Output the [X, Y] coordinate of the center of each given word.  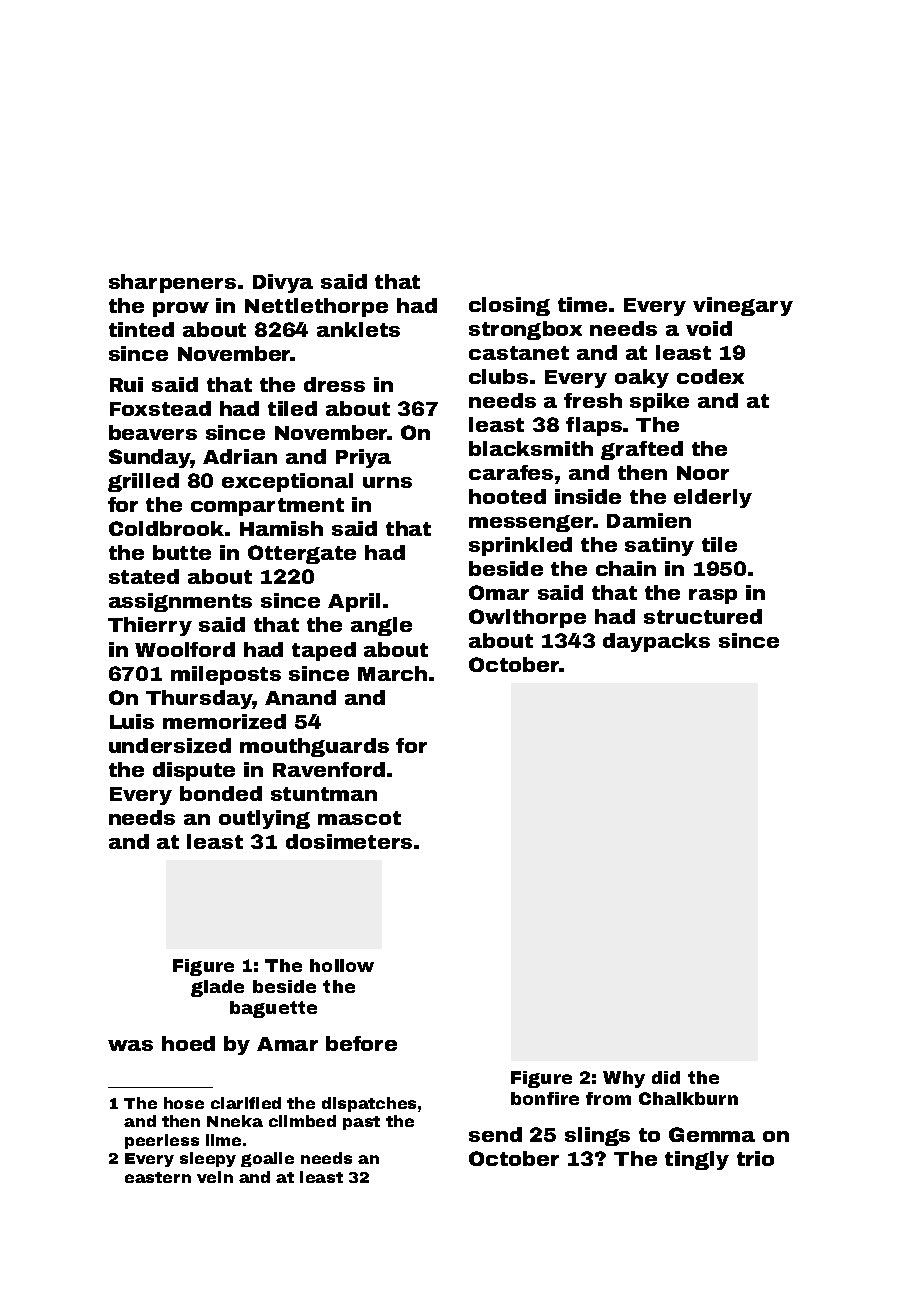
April [354, 602]
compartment [267, 507]
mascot [359, 818]
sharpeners [172, 283]
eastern [158, 1177]
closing [509, 306]
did [666, 1077]
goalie [267, 1159]
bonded [221, 793]
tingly [697, 1160]
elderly [713, 498]
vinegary [743, 306]
